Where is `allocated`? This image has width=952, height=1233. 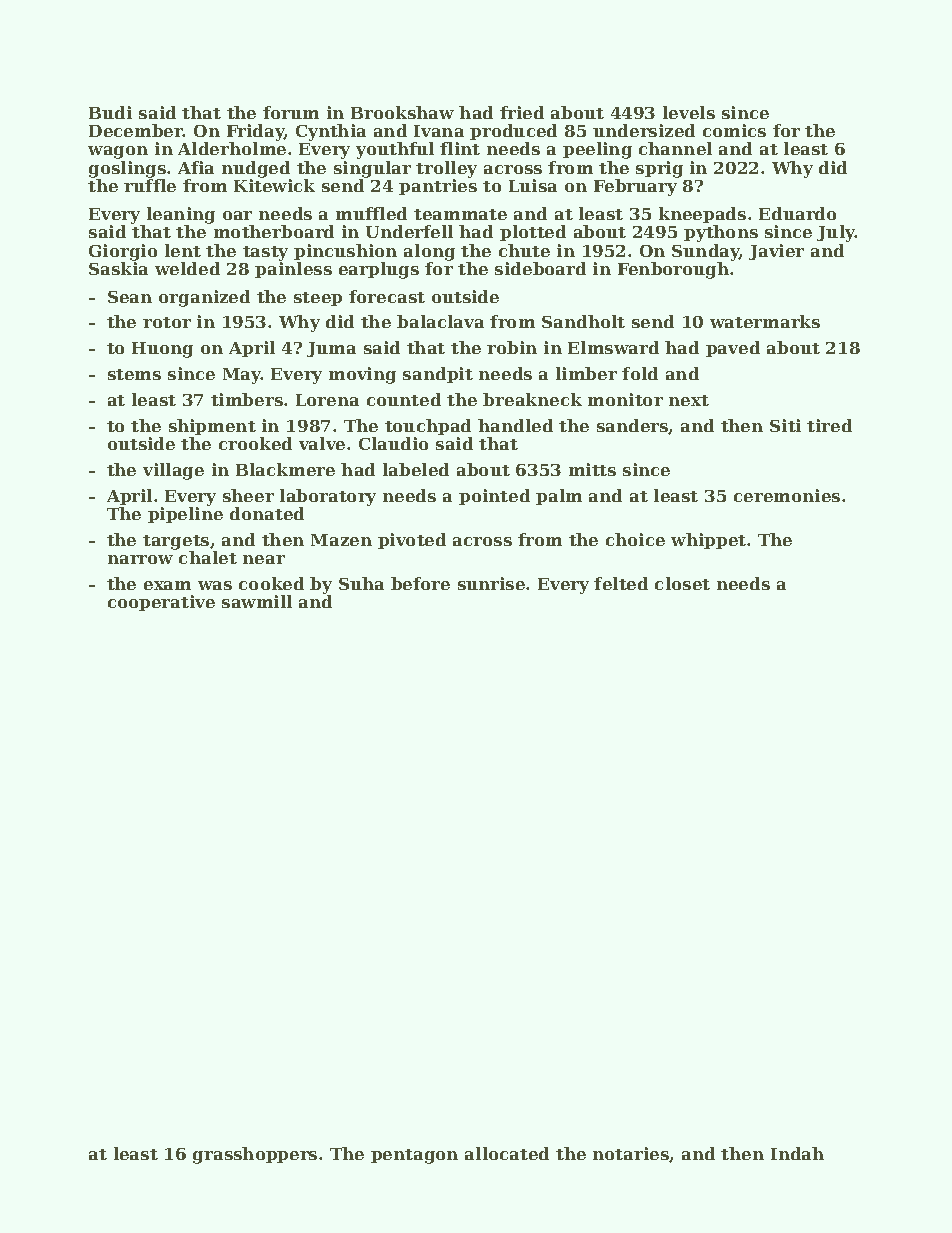 allocated is located at coordinates (507, 1153).
